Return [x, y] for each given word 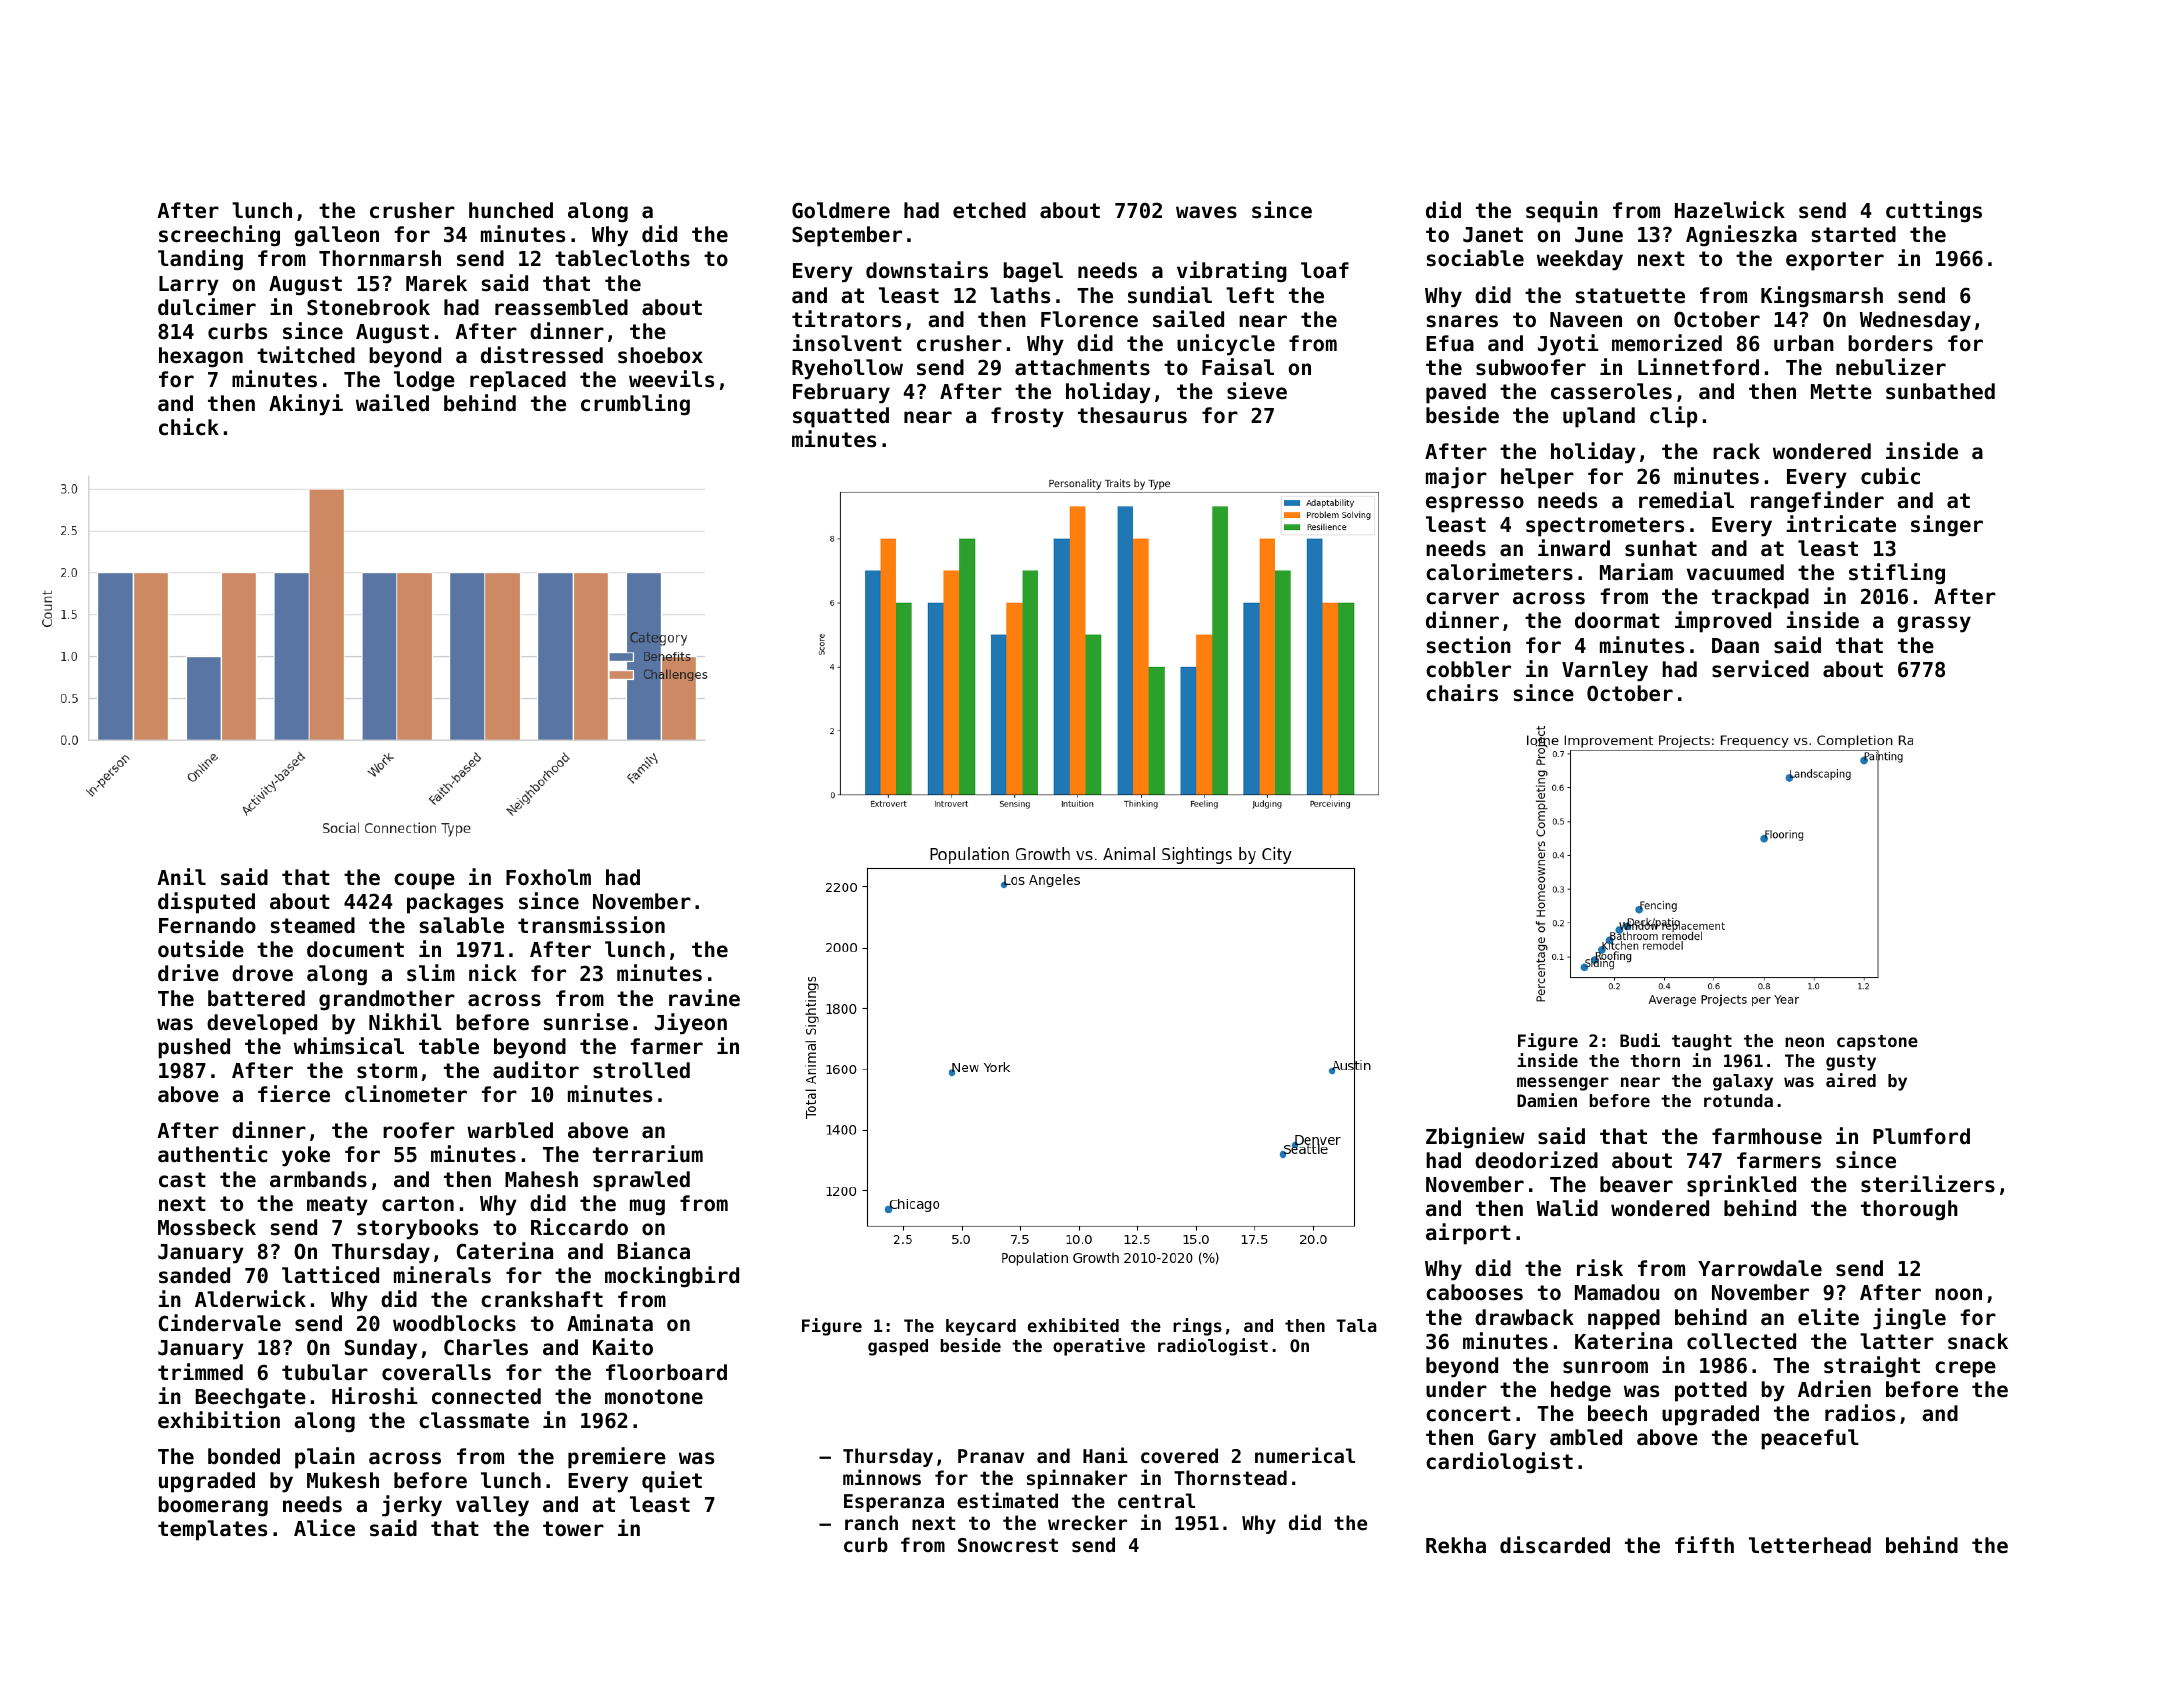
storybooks [417, 1229]
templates [212, 1530]
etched [989, 210]
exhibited [1073, 1325]
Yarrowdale [1760, 1268]
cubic [1890, 476]
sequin [1562, 212]
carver [1462, 598]
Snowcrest [1008, 1545]
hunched [511, 210]
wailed [392, 403]
